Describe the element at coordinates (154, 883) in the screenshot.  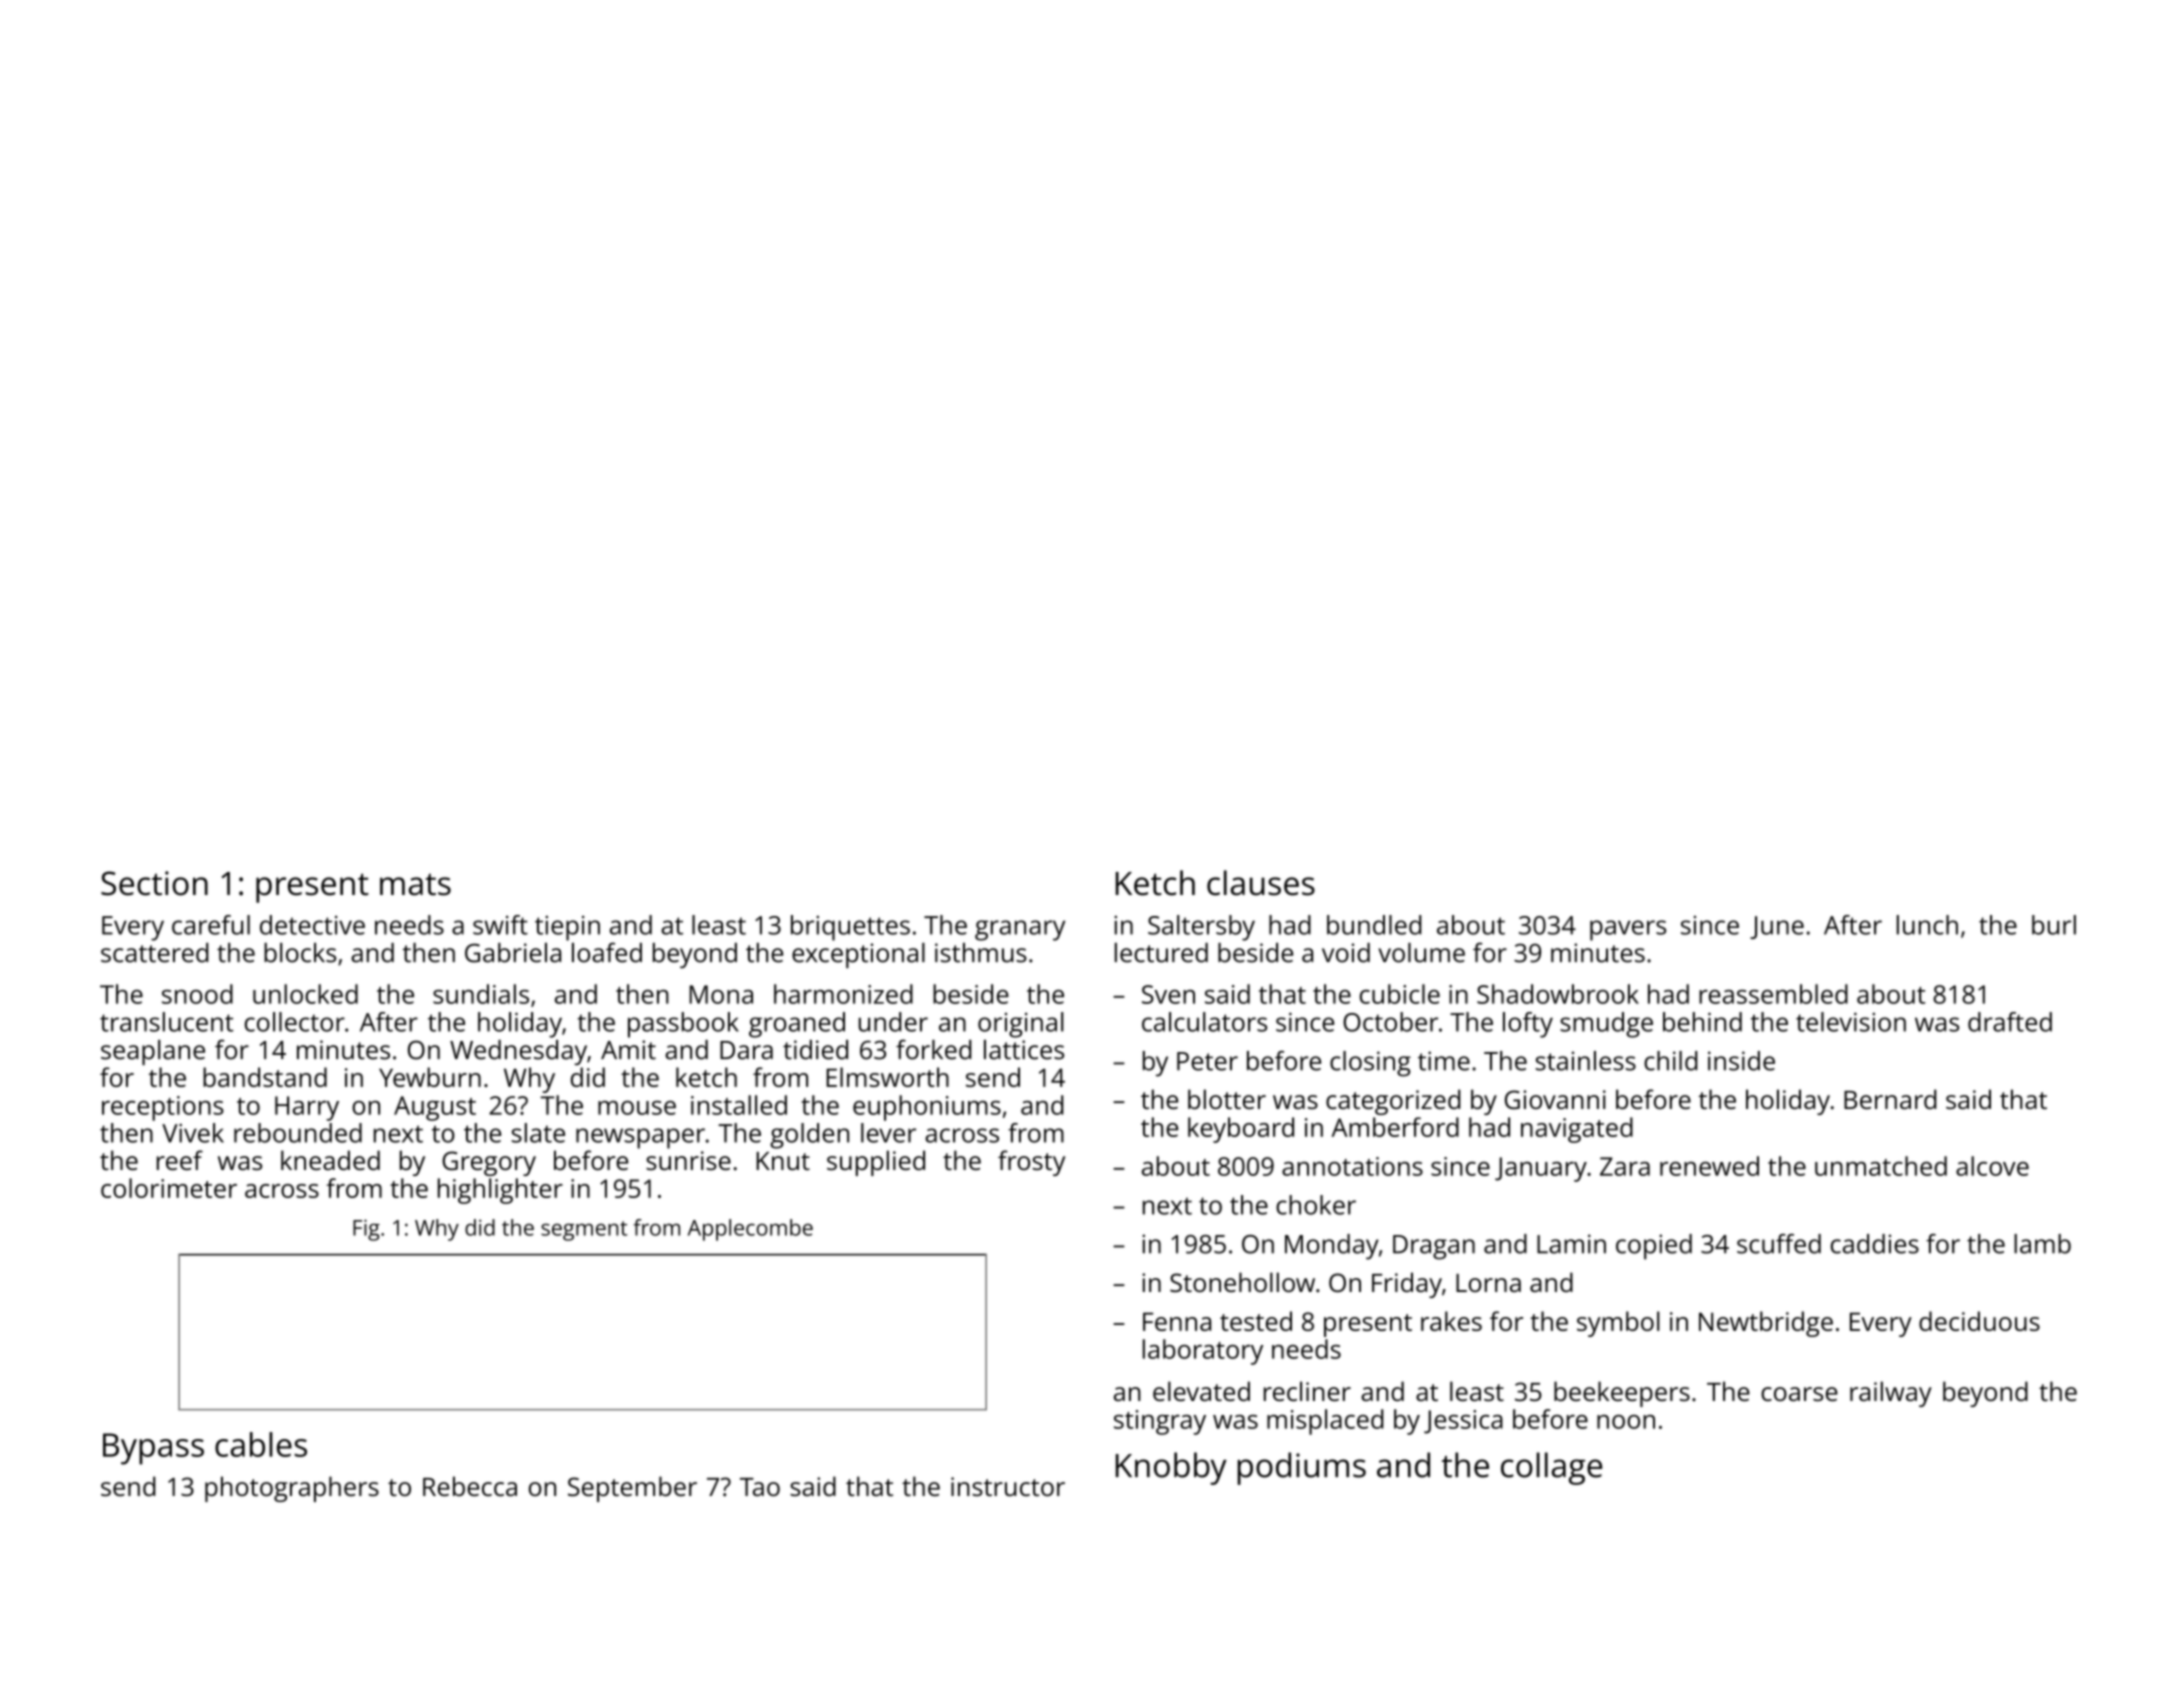
I see `Section` at that location.
